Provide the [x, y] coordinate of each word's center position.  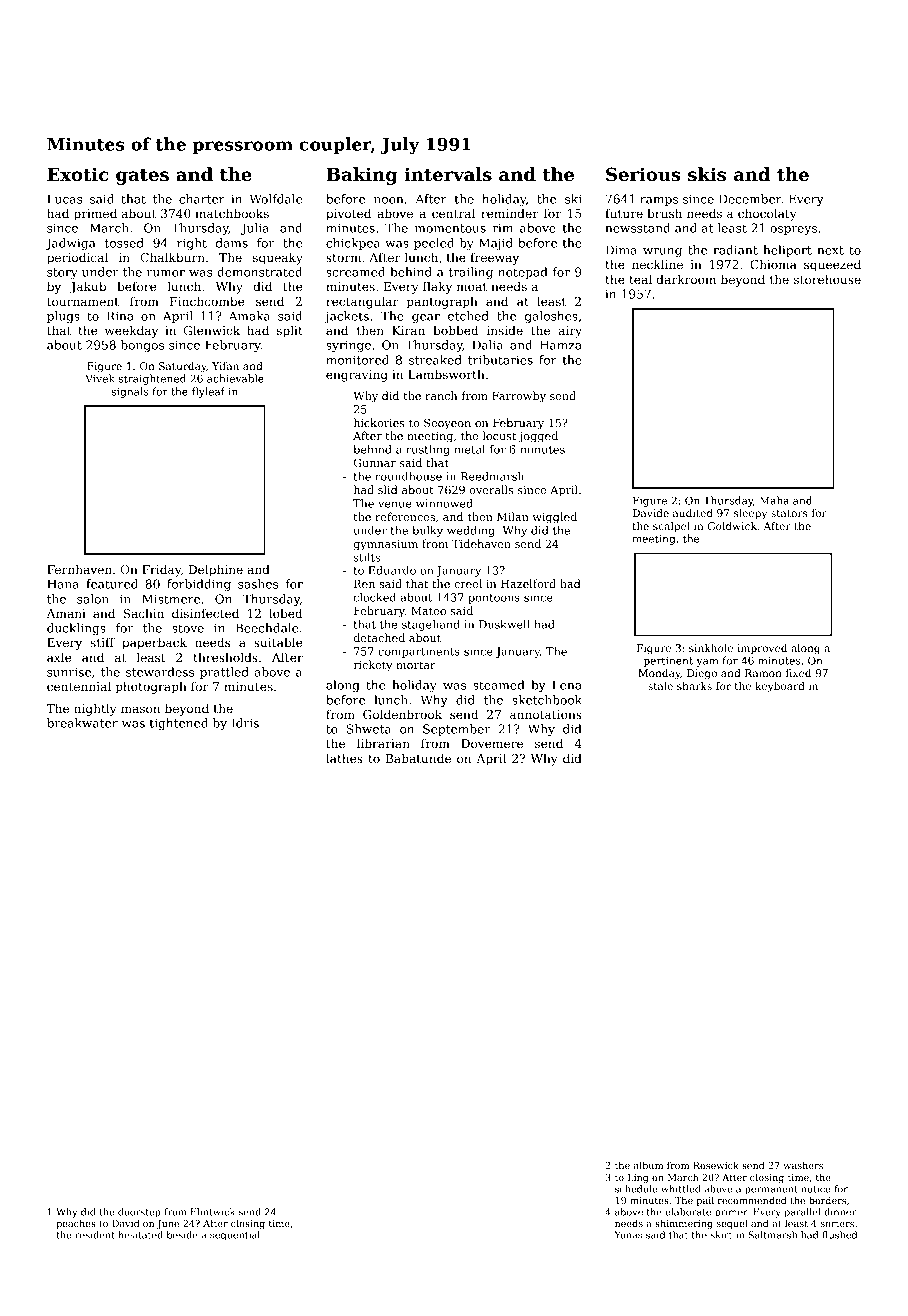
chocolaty [767, 214]
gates [142, 177]
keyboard [780, 687]
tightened [178, 724]
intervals [448, 174]
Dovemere [492, 743]
